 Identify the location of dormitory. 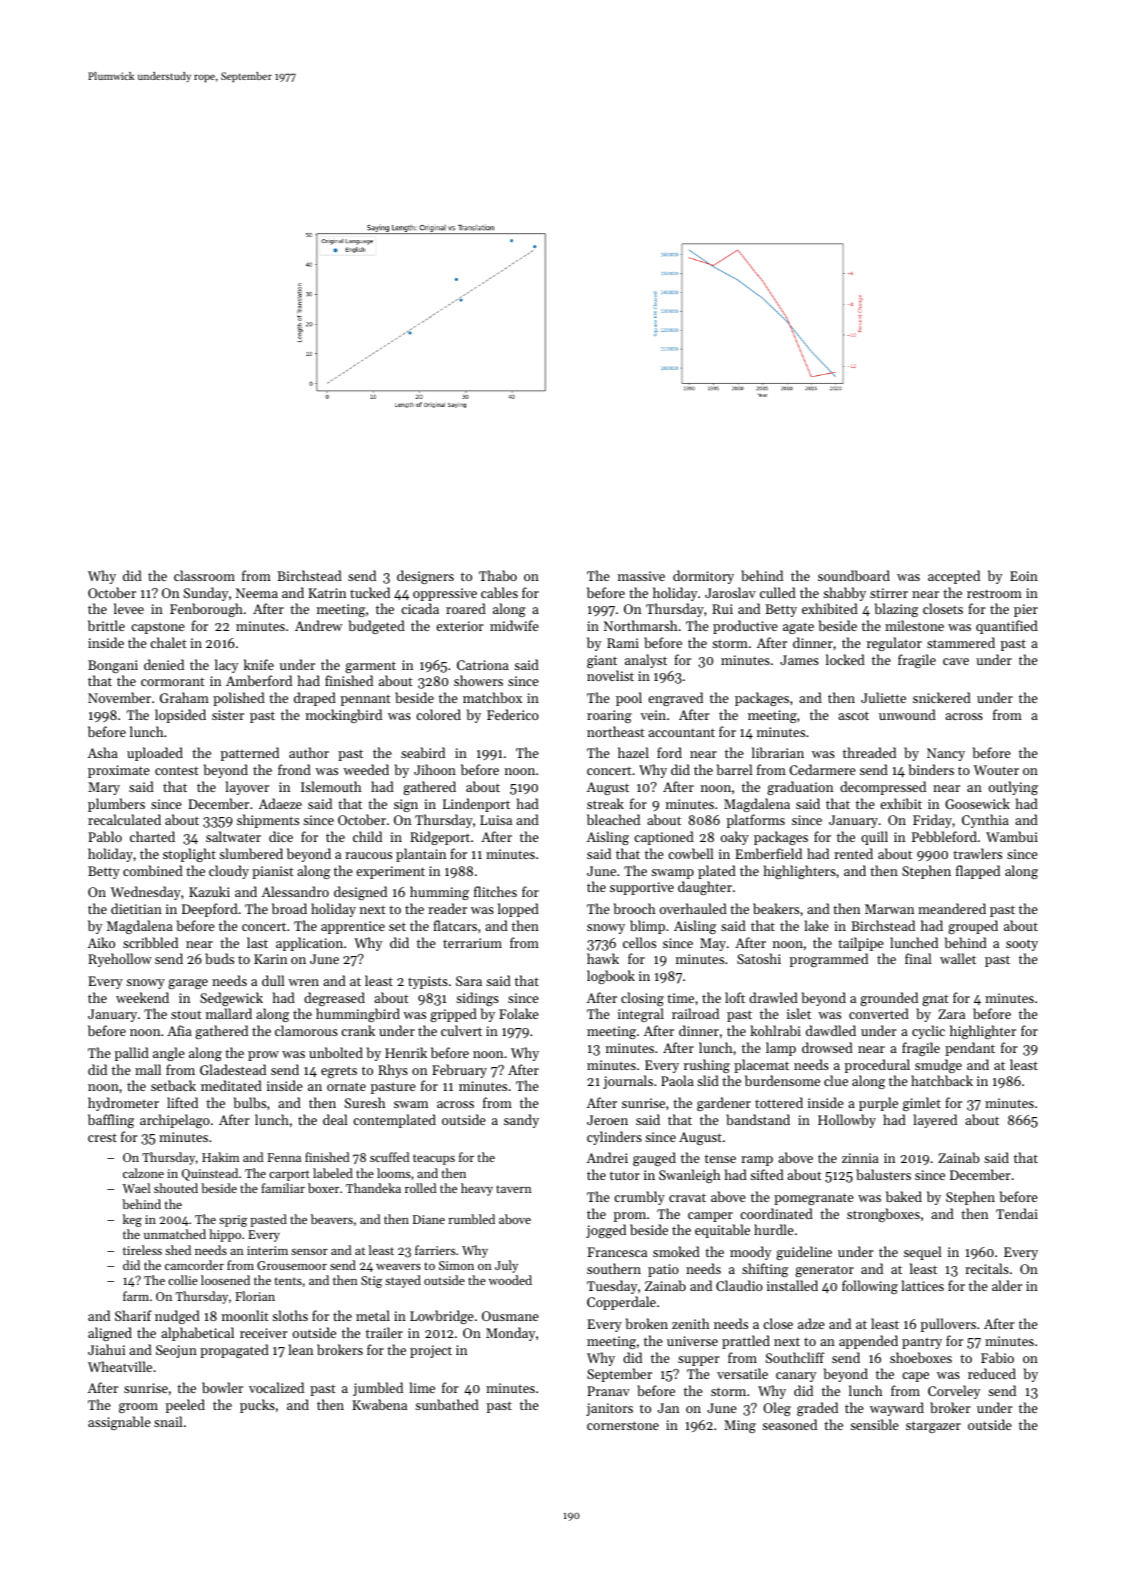
(703, 577).
